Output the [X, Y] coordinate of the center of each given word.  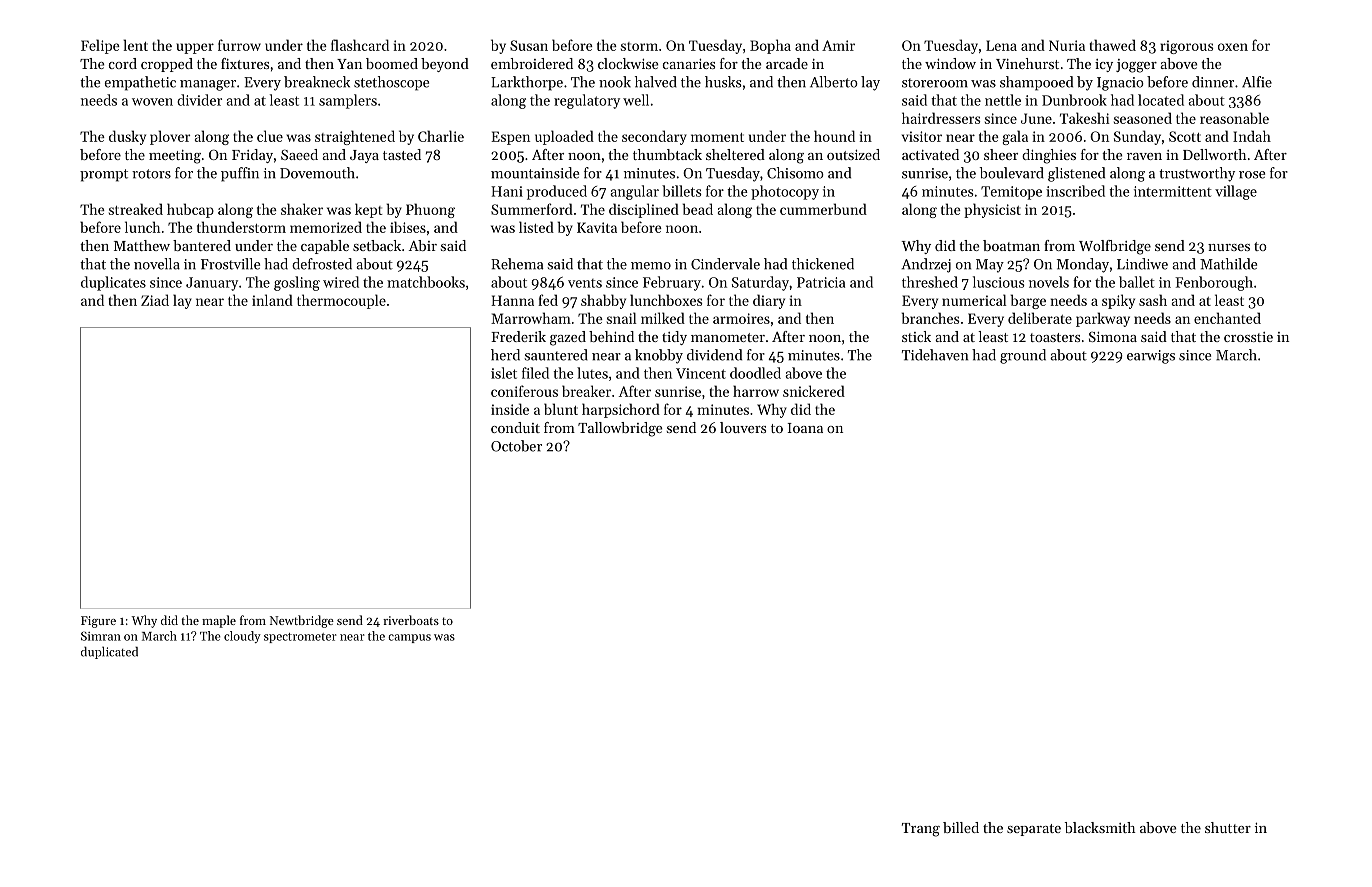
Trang [921, 830]
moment [717, 137]
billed [961, 827]
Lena [1001, 45]
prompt [104, 175]
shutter [1228, 827]
